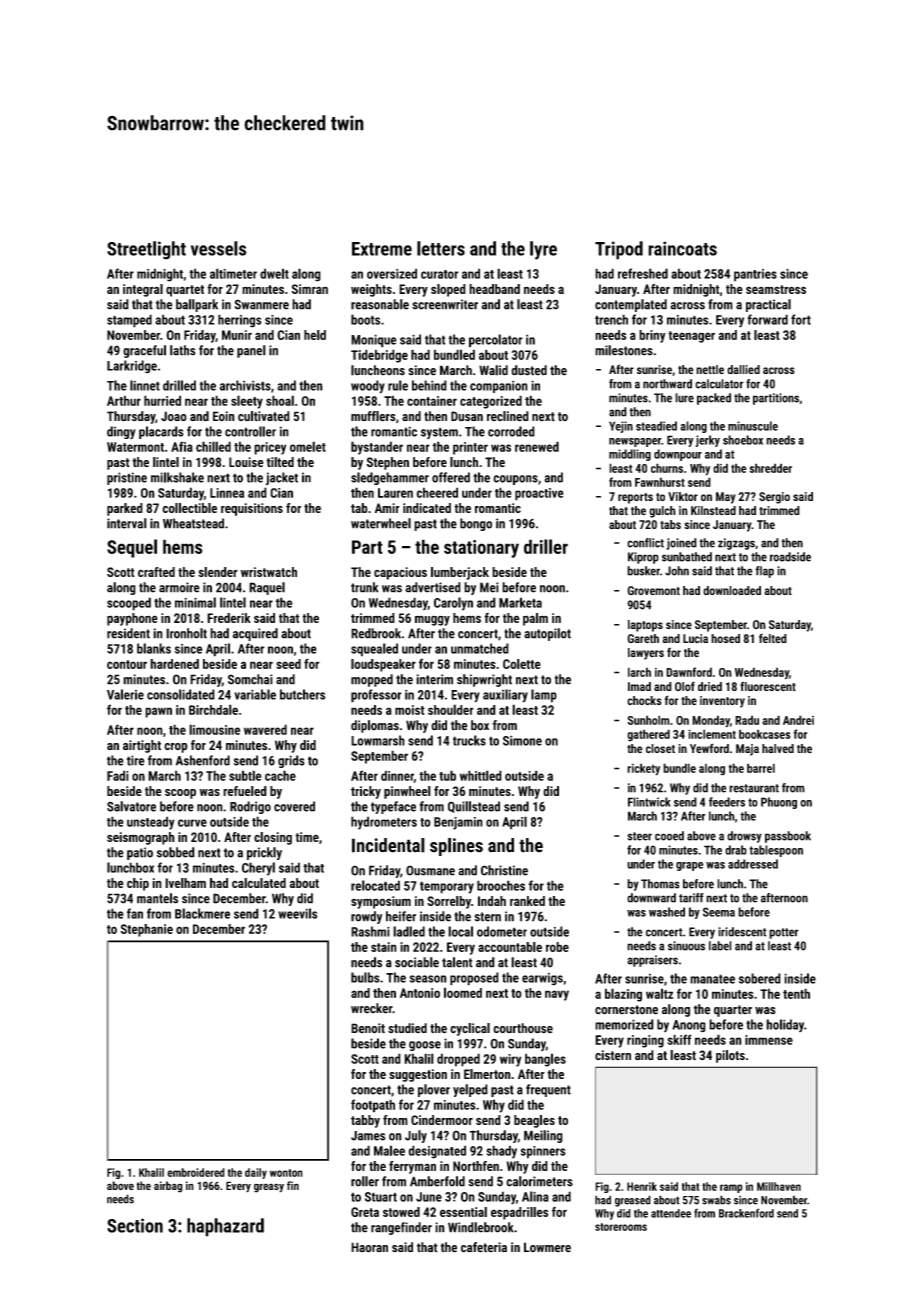  What do you see at coordinates (135, 913) in the screenshot?
I see `fan` at bounding box center [135, 913].
